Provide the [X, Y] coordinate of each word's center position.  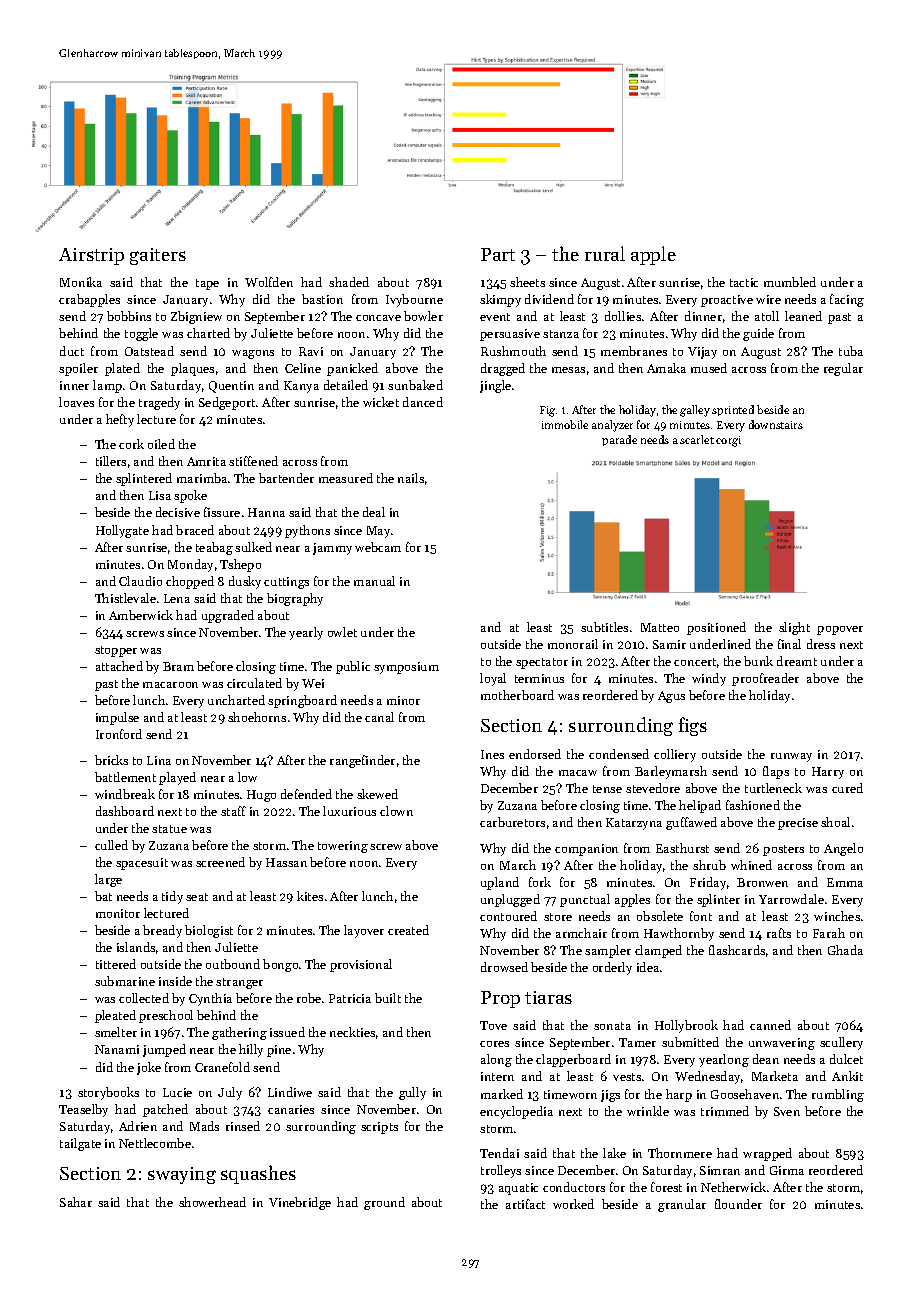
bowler [423, 316]
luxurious [349, 811]
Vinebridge [300, 1203]
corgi [728, 441]
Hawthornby [679, 934]
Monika [81, 282]
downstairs [776, 424]
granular [682, 1205]
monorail [573, 644]
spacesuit [142, 864]
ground [384, 1203]
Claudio [140, 581]
